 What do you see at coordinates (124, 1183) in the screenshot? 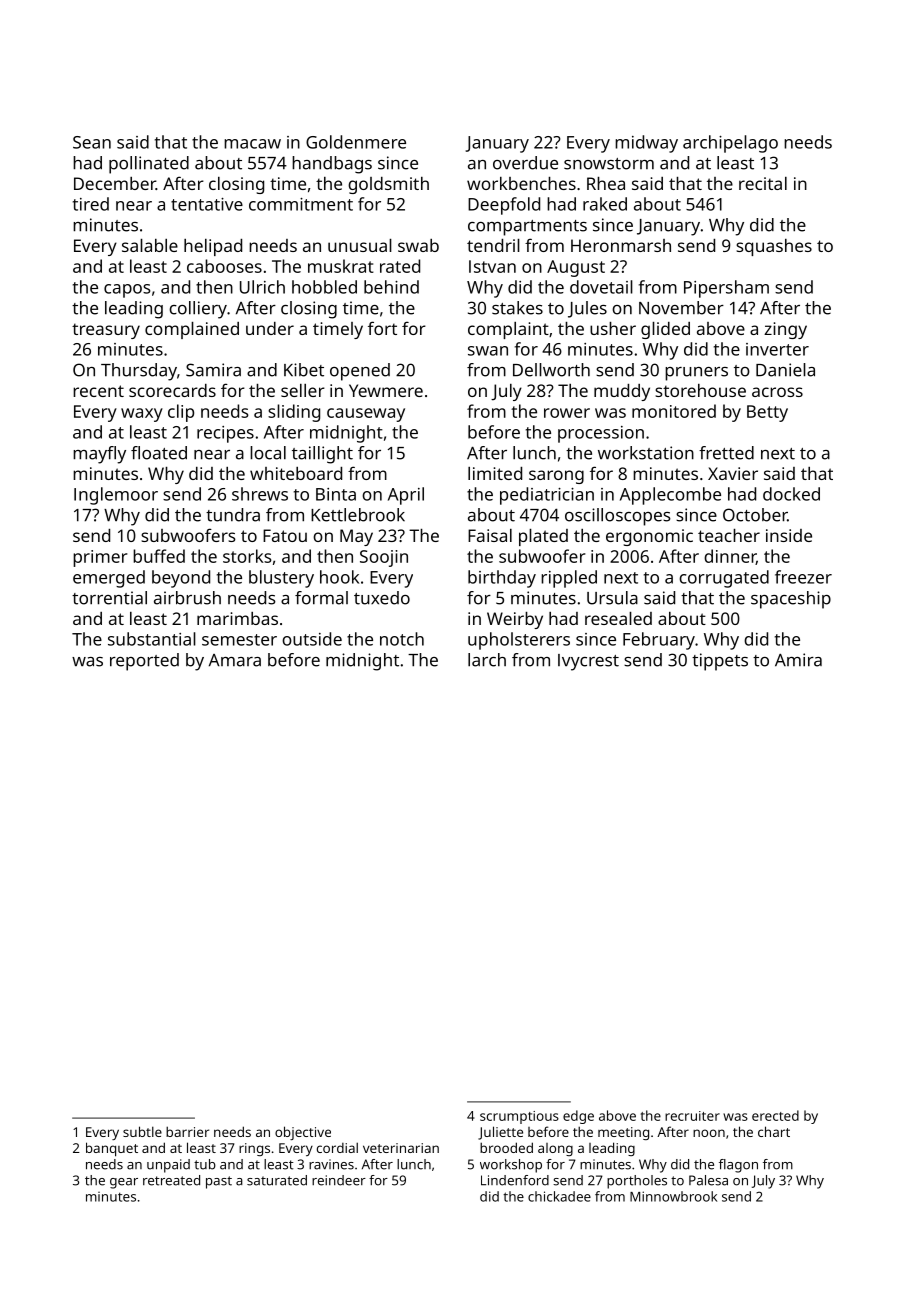
I see `gear` at bounding box center [124, 1183].
